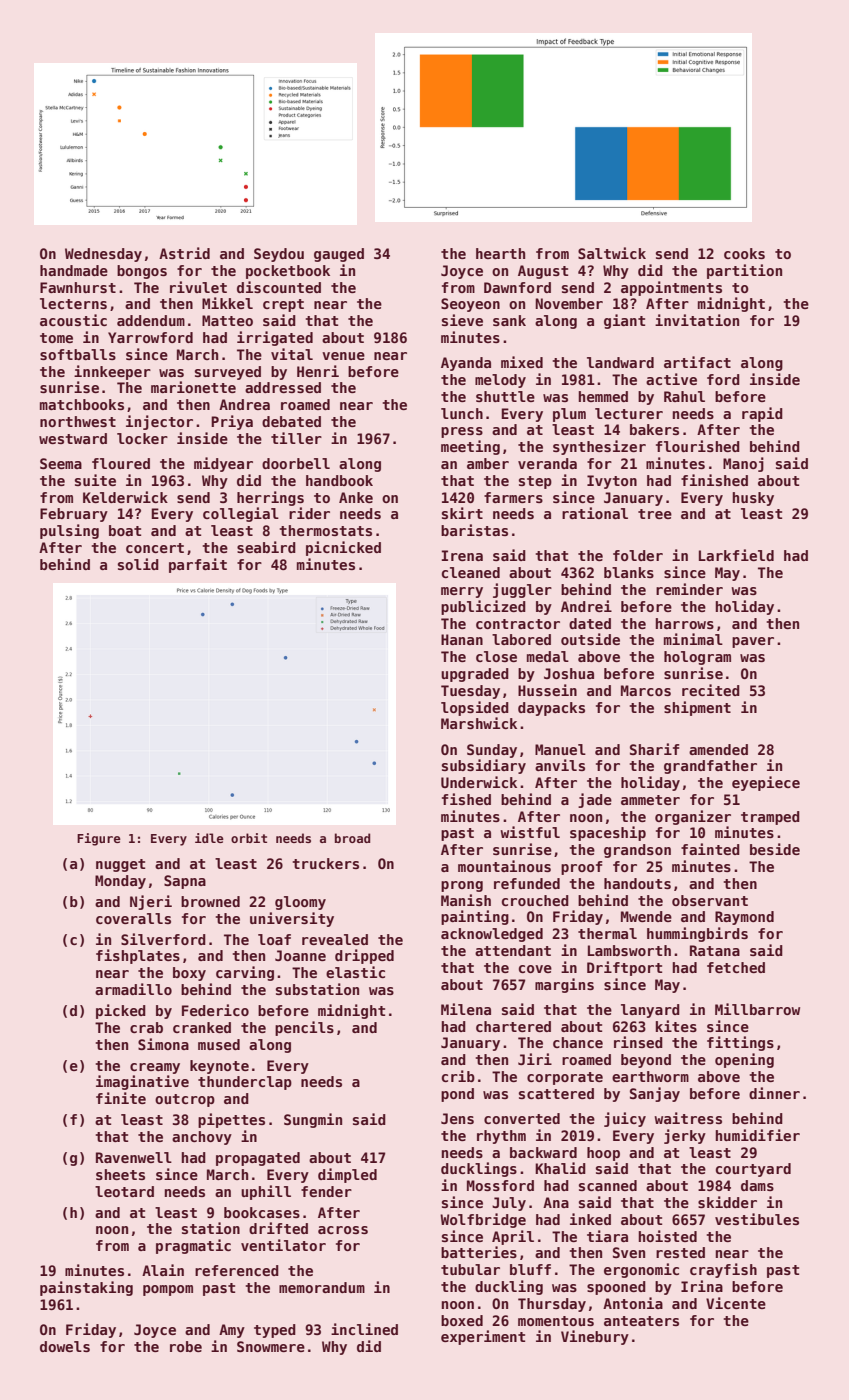 This screenshot has width=849, height=1400. I want to click on mountainous, so click(504, 866).
